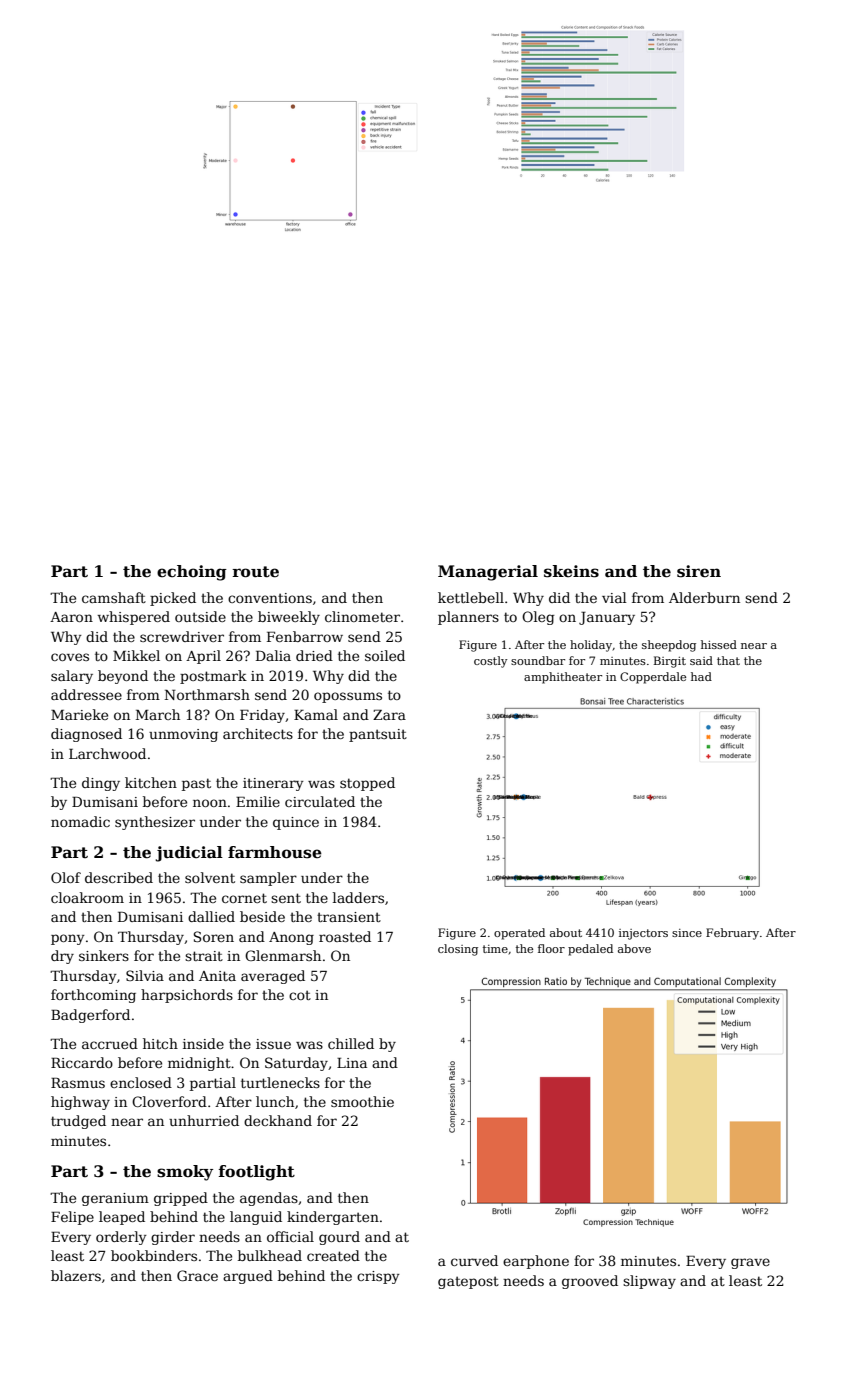 The image size is (849, 1400). Describe the element at coordinates (87, 897) in the screenshot. I see `cloakroom` at that location.
